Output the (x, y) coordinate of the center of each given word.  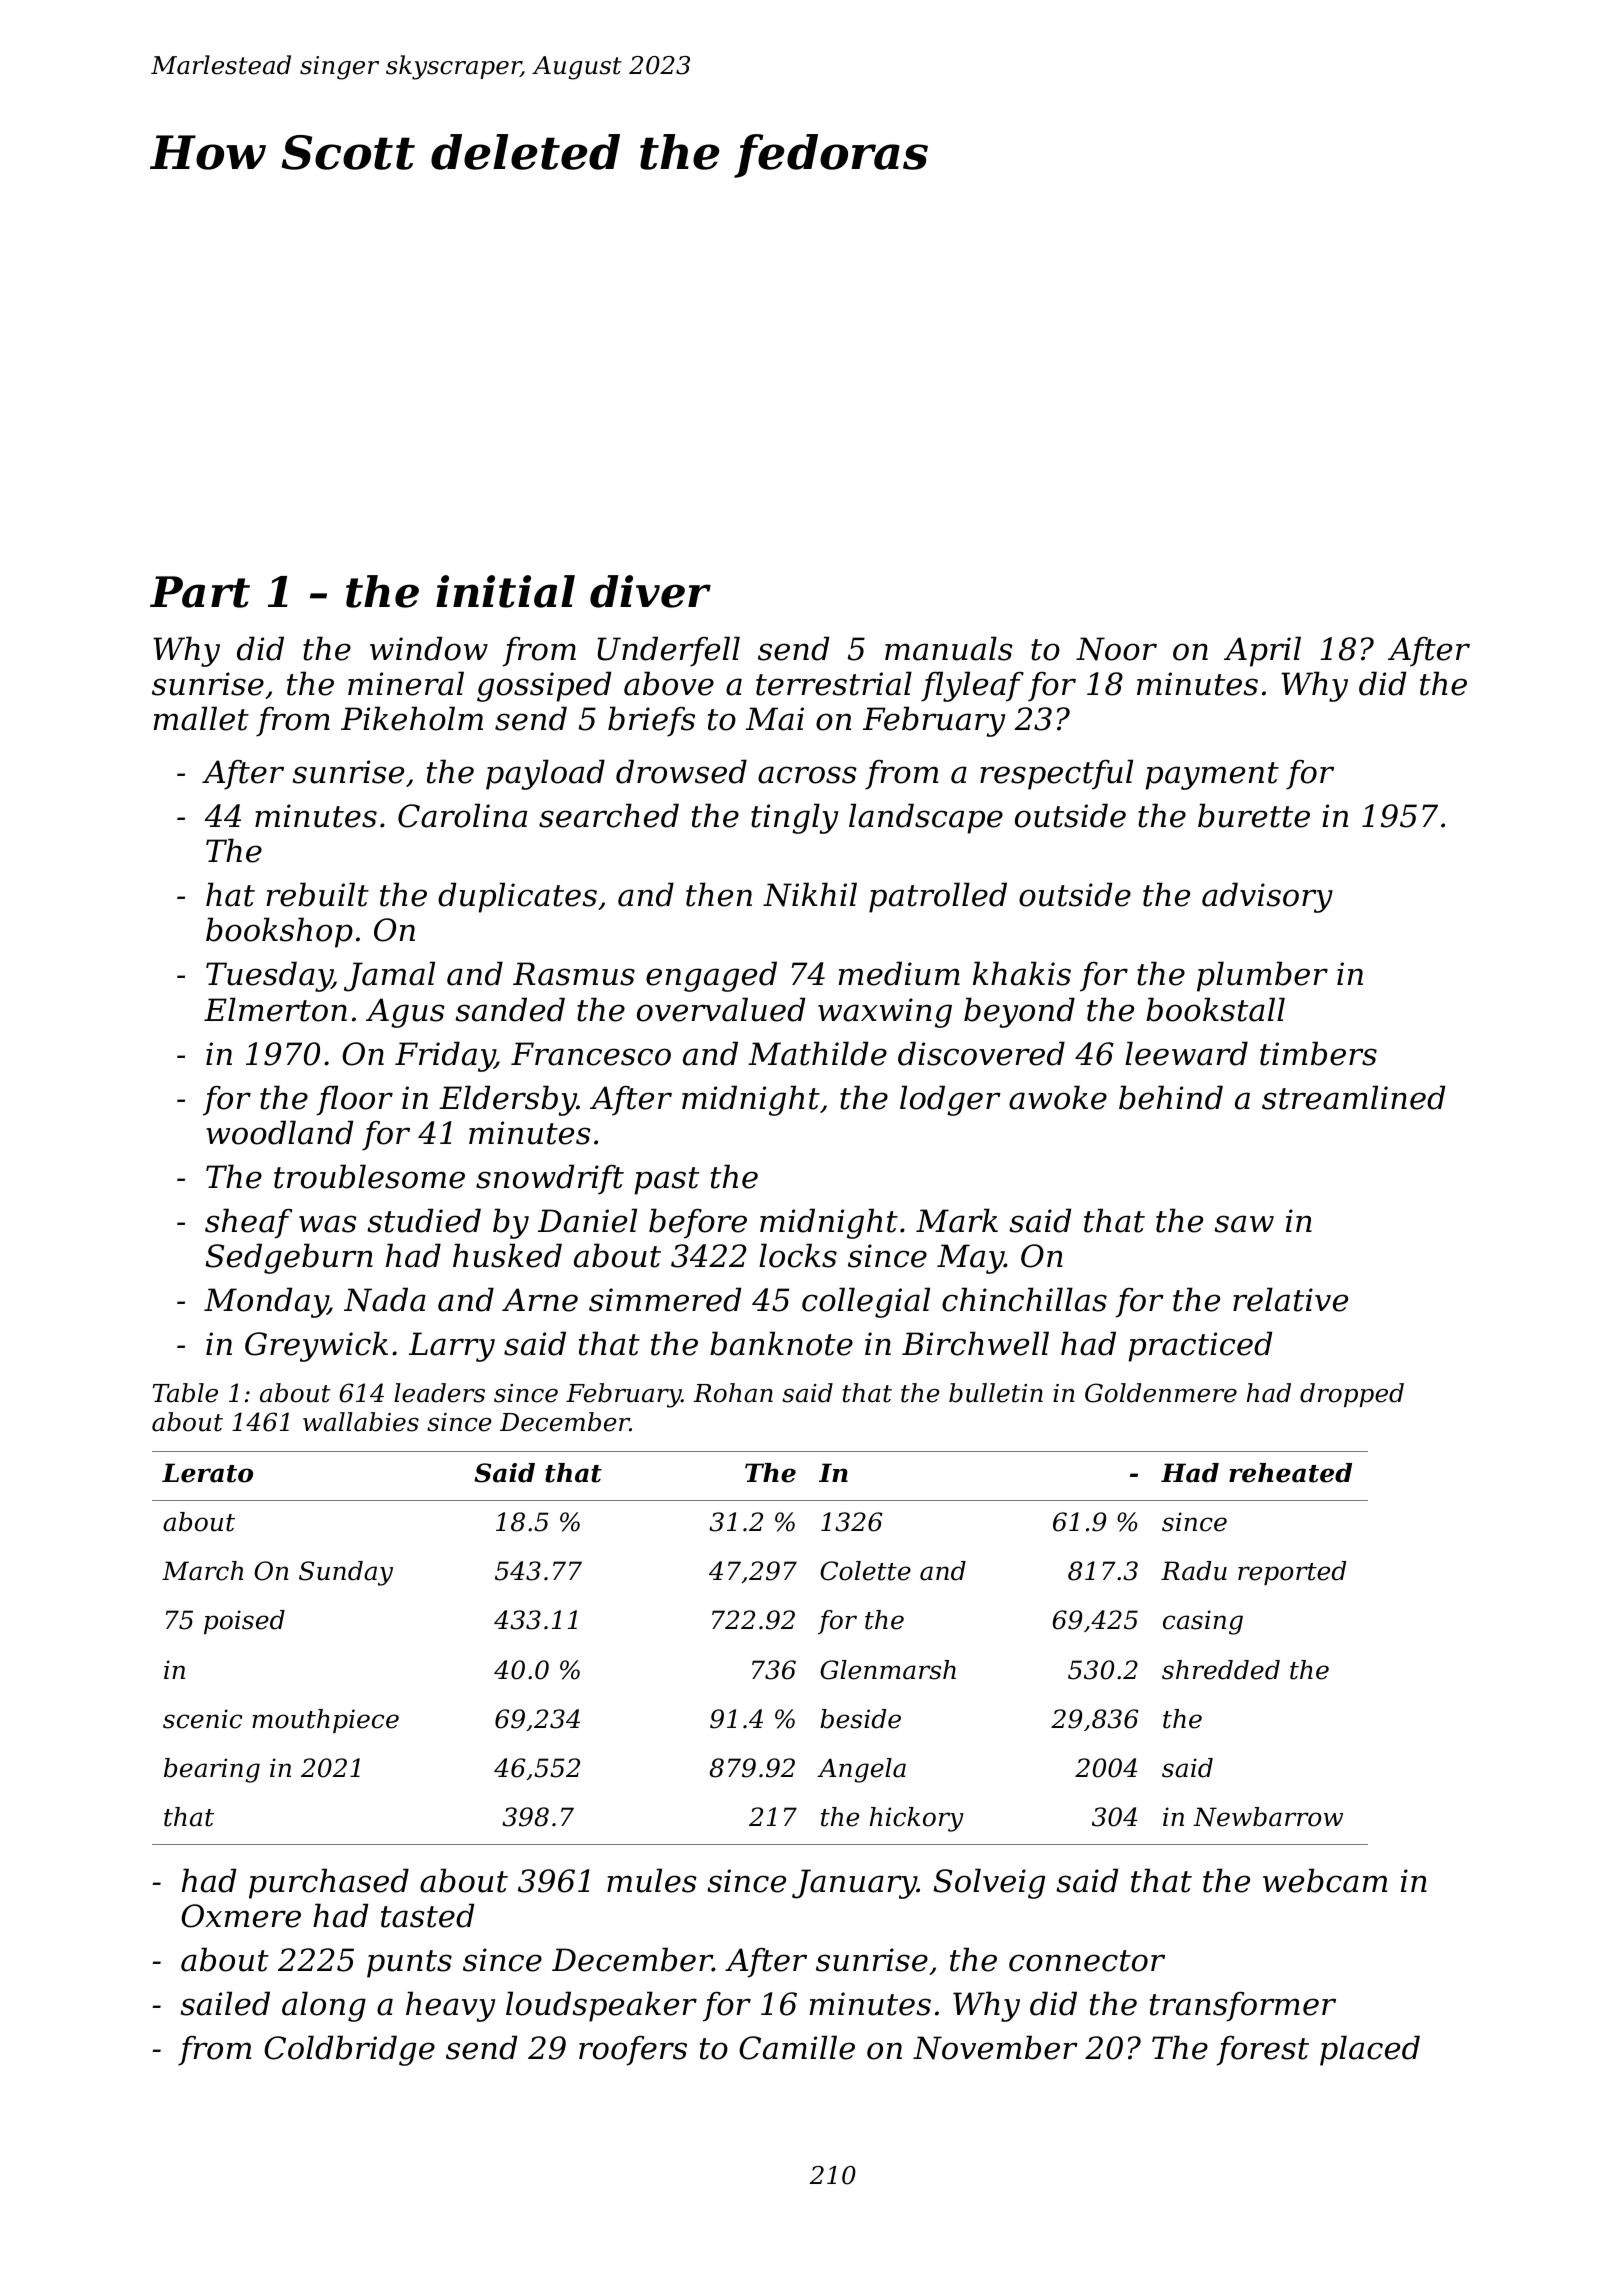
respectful (1056, 774)
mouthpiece (325, 1721)
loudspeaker (601, 2006)
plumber (1262, 976)
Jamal (389, 976)
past (666, 1181)
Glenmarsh (888, 1670)
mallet (201, 718)
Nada (385, 1299)
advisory (1267, 897)
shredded (1221, 1670)
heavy (450, 2006)
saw (1244, 1224)
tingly (794, 818)
